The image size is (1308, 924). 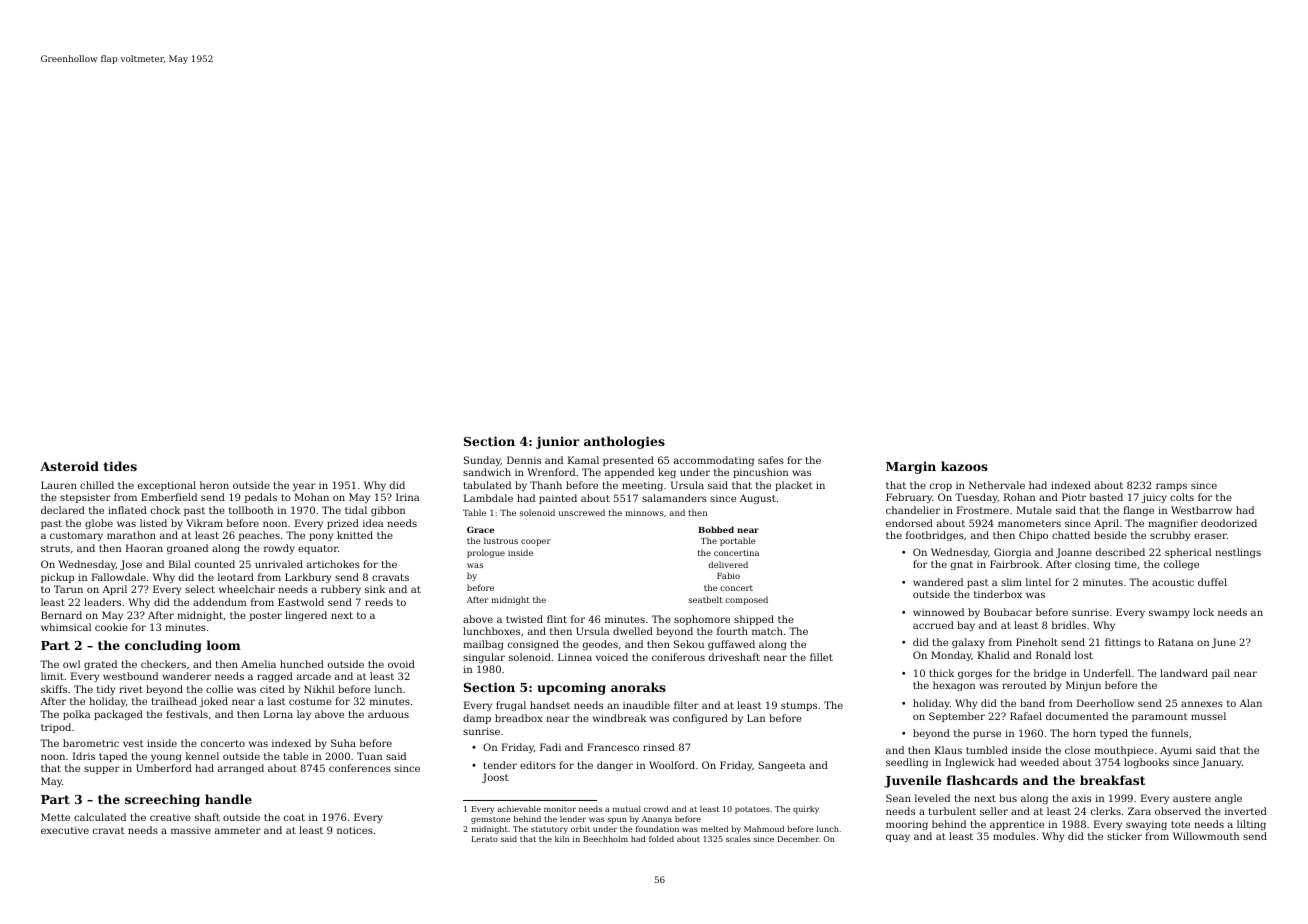 What do you see at coordinates (120, 466) in the image?
I see `tides` at bounding box center [120, 466].
